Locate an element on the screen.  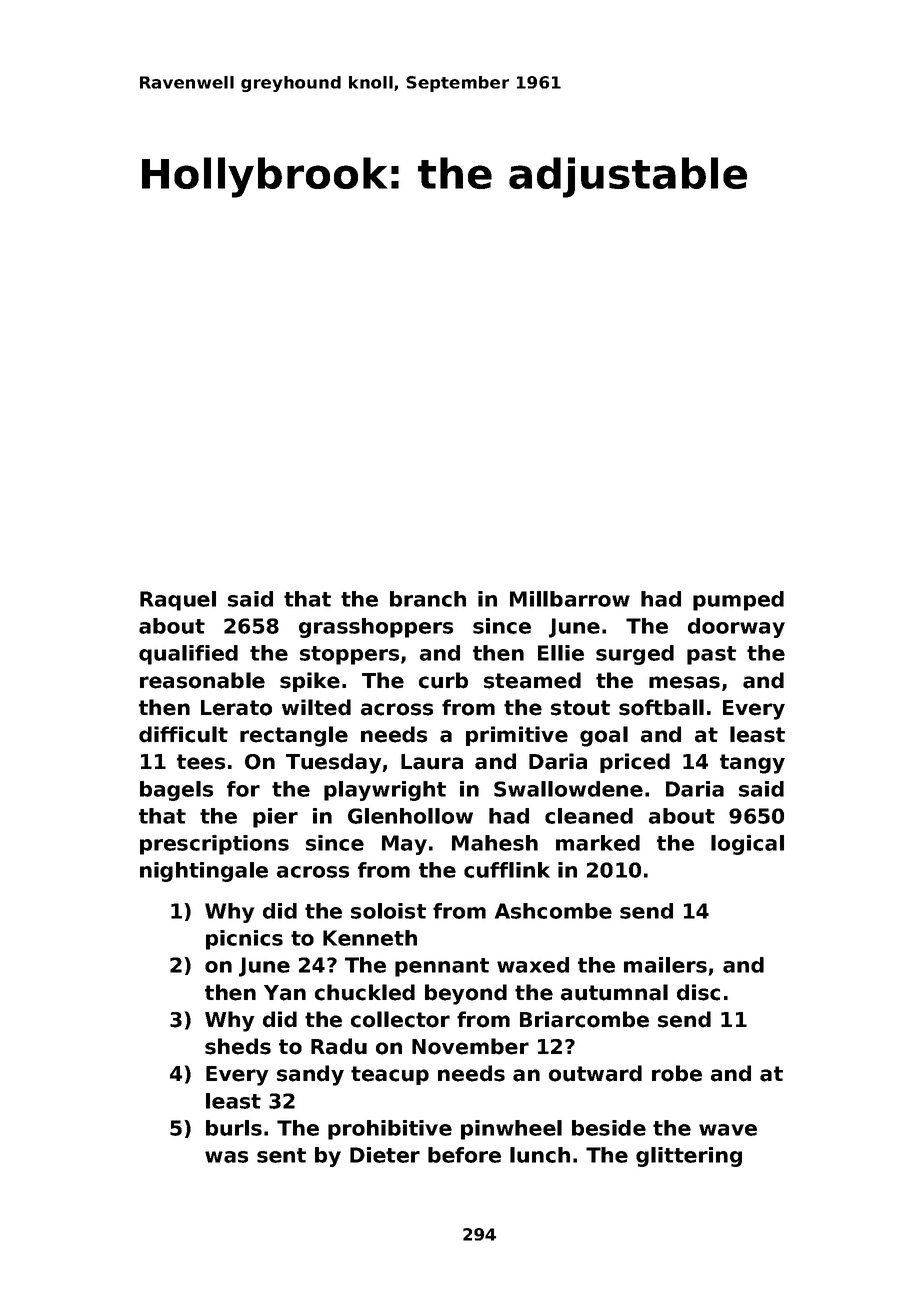
robe is located at coordinates (677, 1073).
